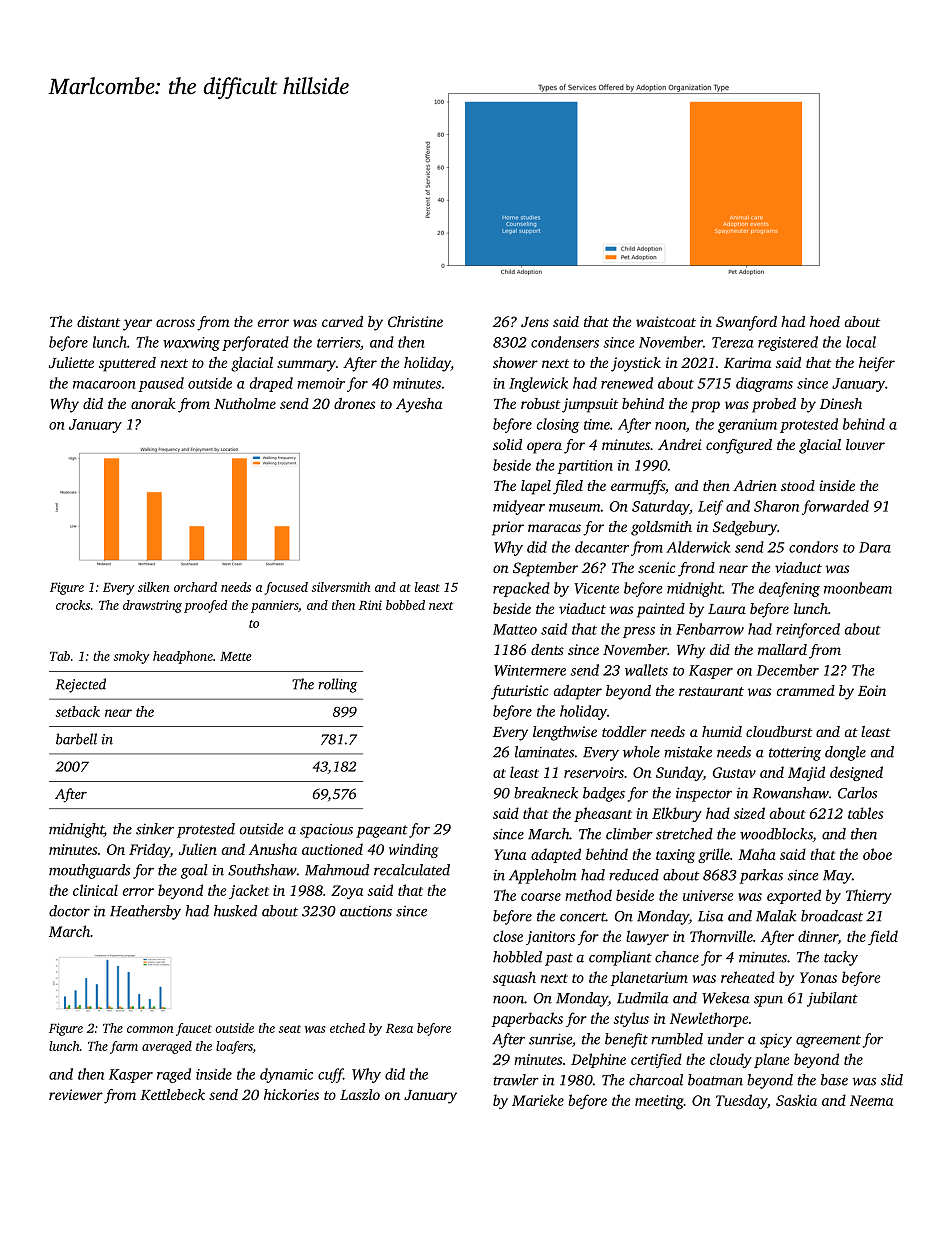 This screenshot has width=952, height=1233. Describe the element at coordinates (236, 656) in the screenshot. I see `Mette` at that location.
